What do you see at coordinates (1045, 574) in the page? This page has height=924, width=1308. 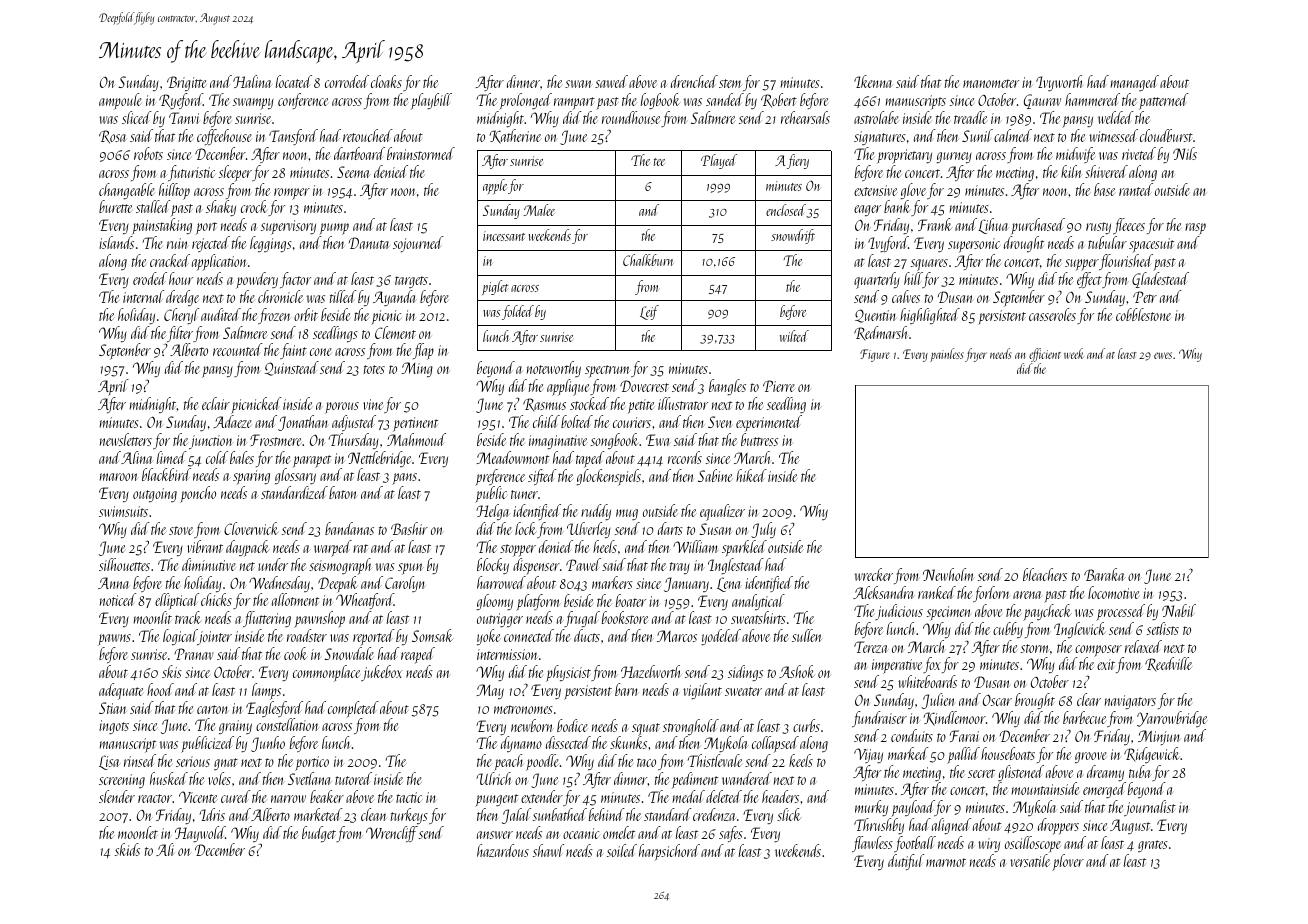 I see `bleachers` at bounding box center [1045, 574].
